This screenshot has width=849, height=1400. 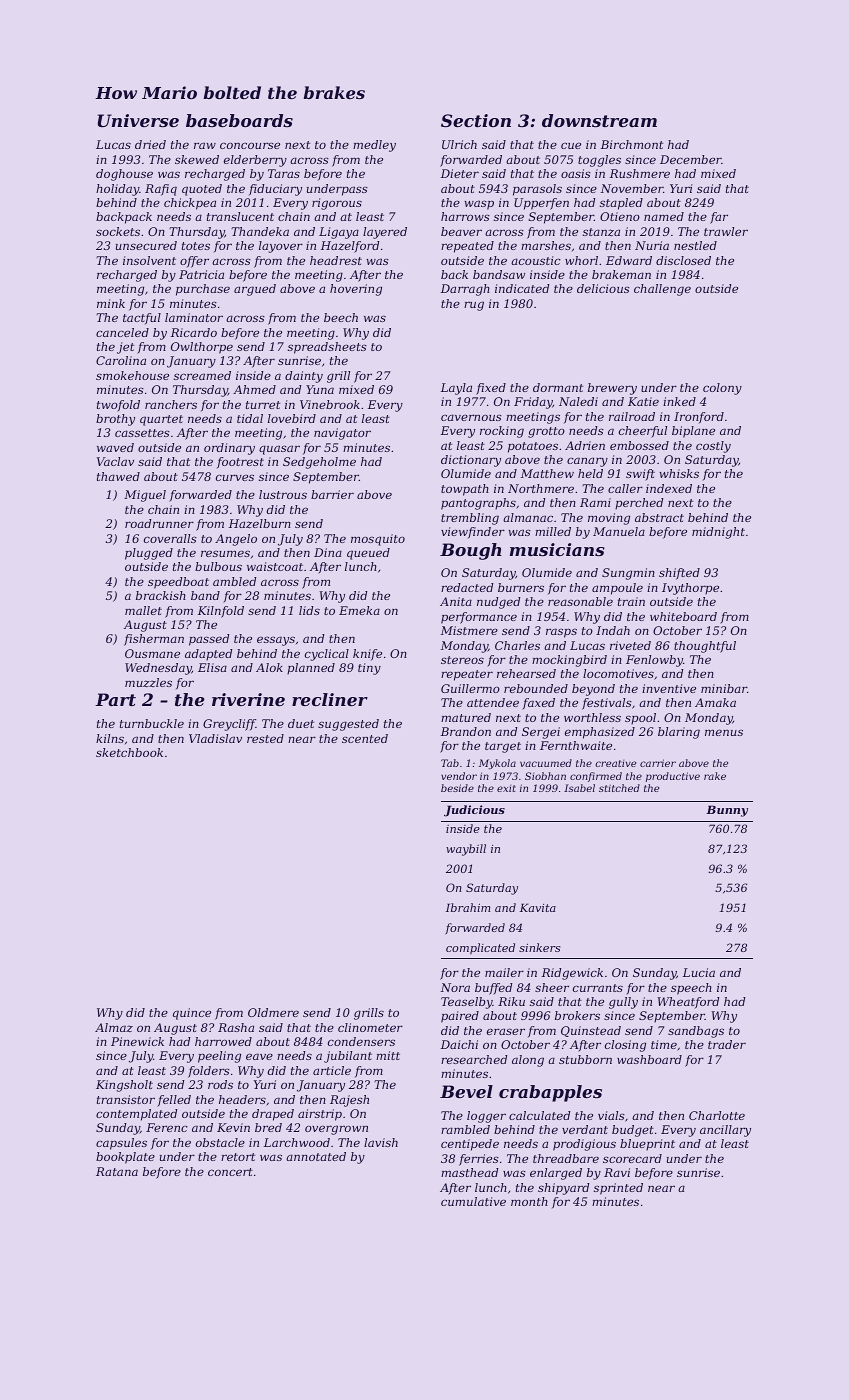 What do you see at coordinates (468, 907) in the screenshot?
I see `Ibrahim` at bounding box center [468, 907].
